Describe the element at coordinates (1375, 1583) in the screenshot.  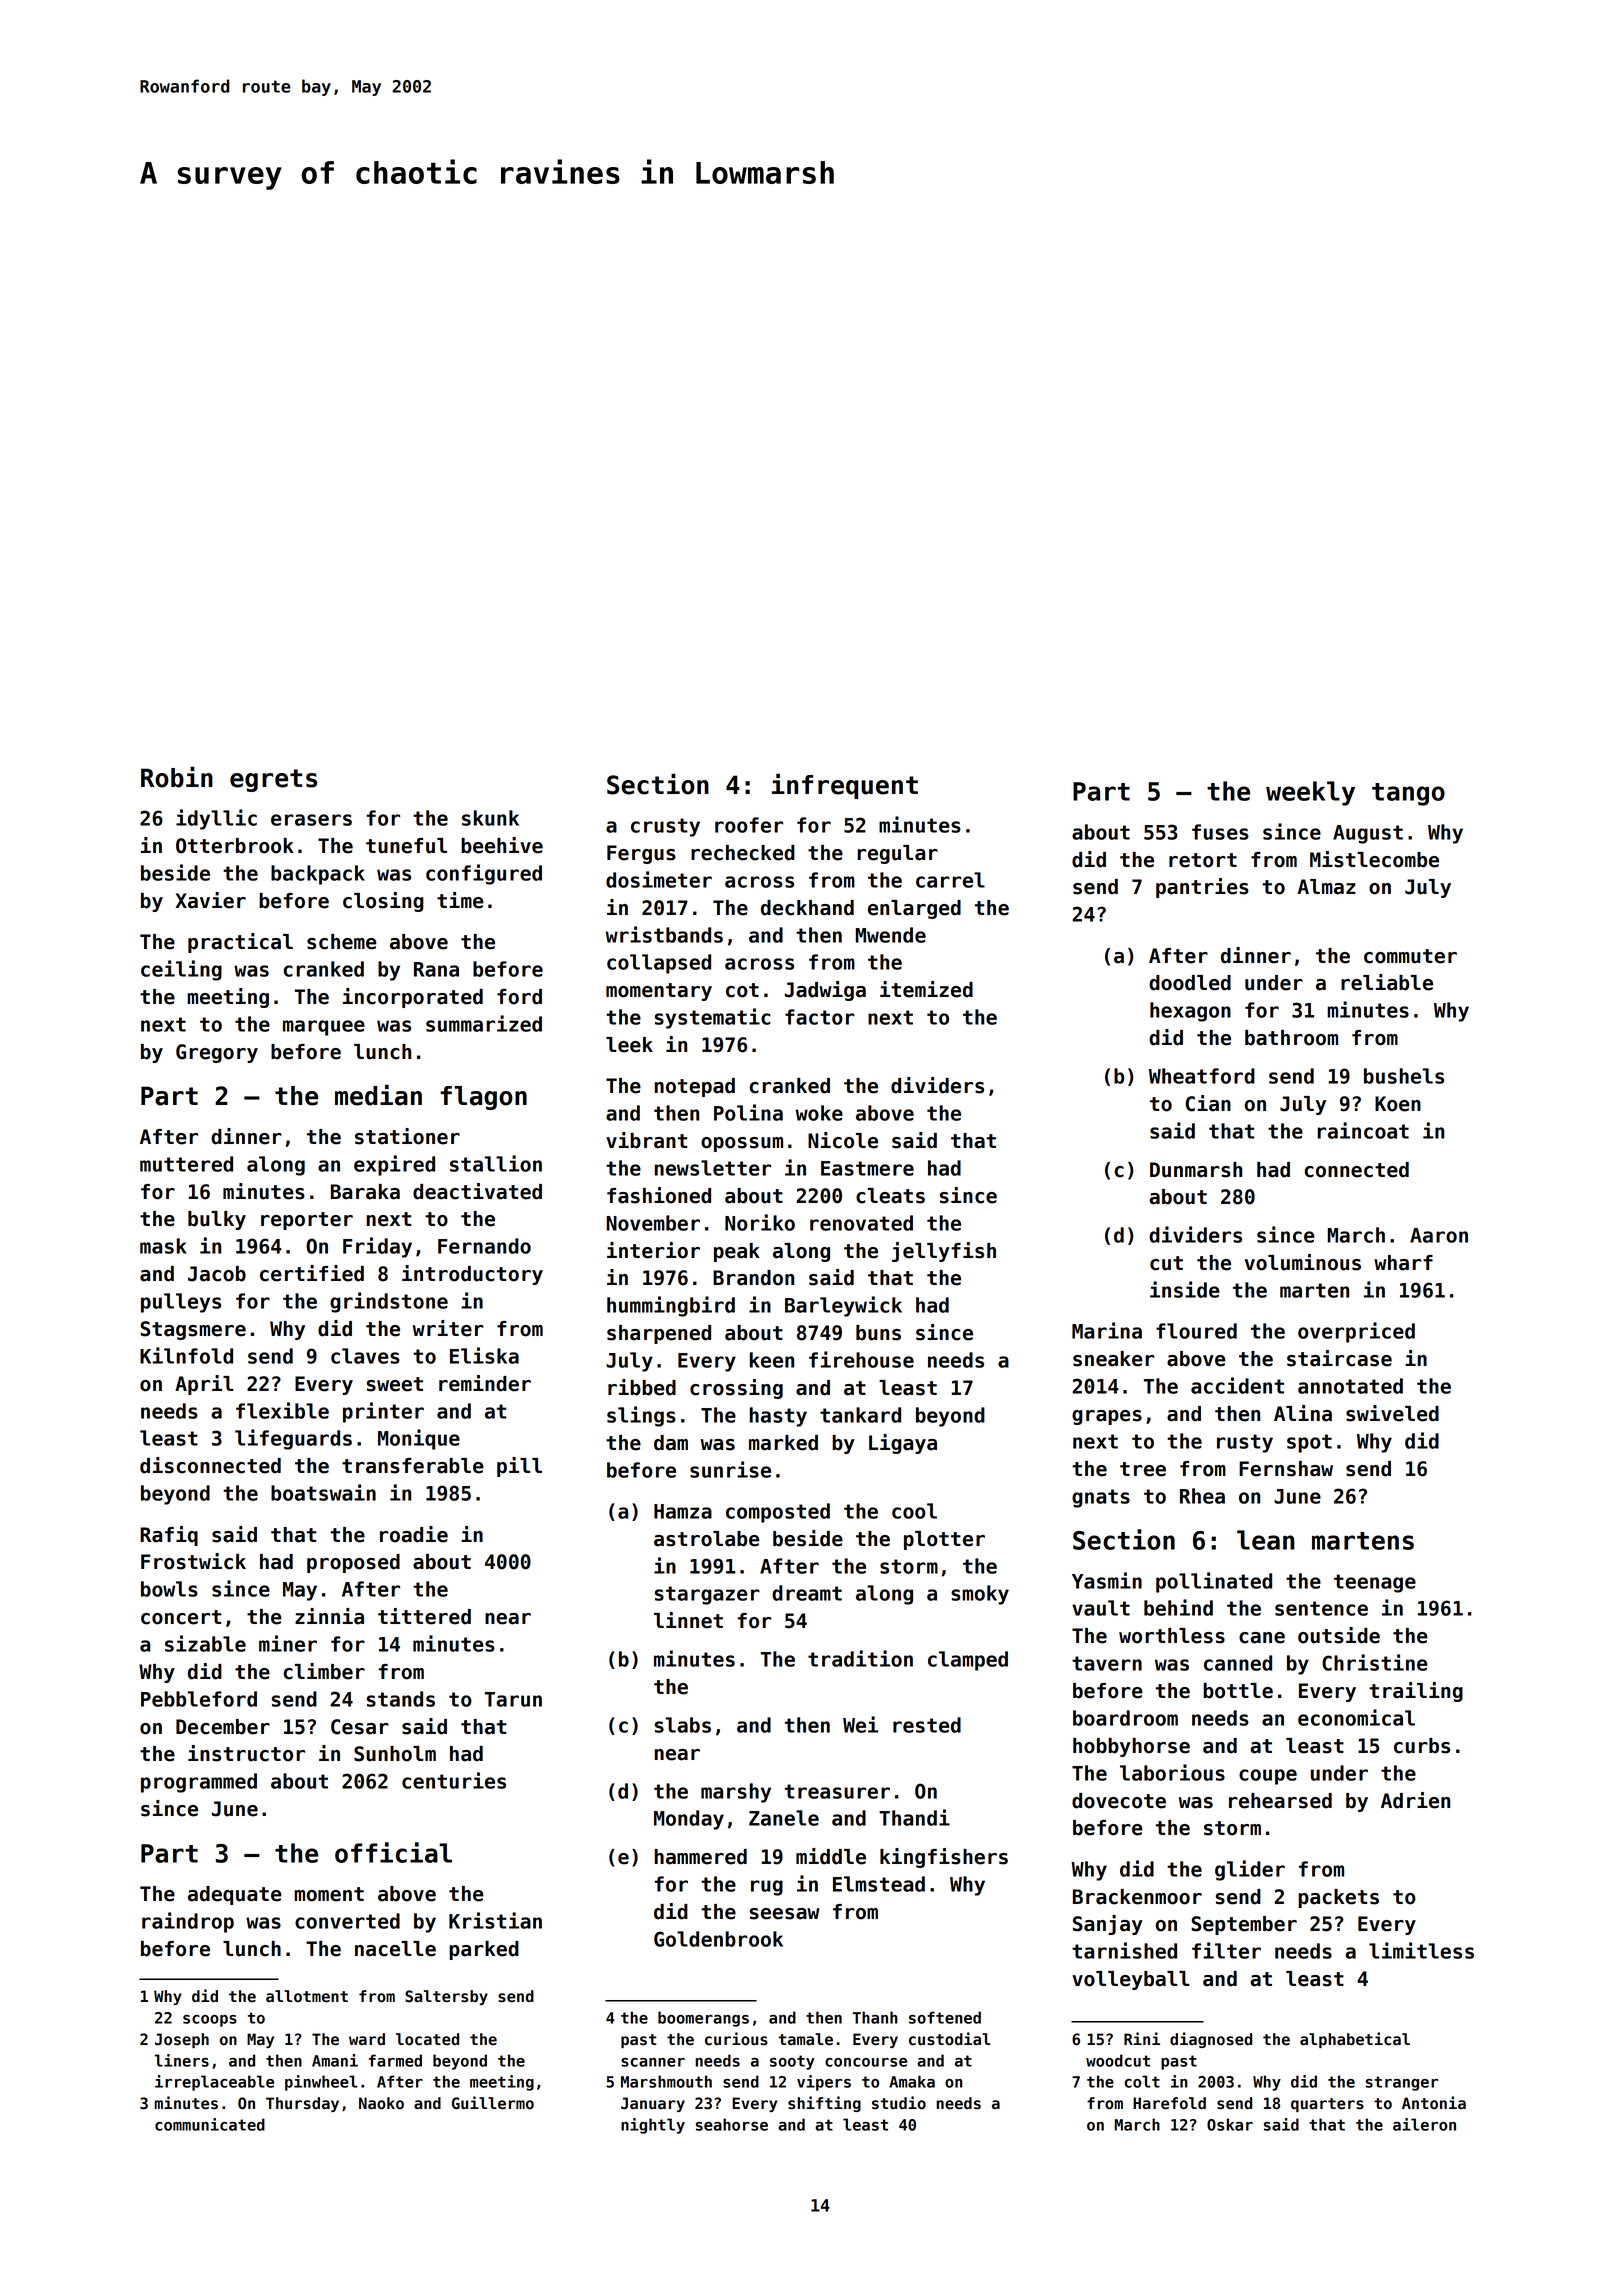
I see `teenage` at that location.
